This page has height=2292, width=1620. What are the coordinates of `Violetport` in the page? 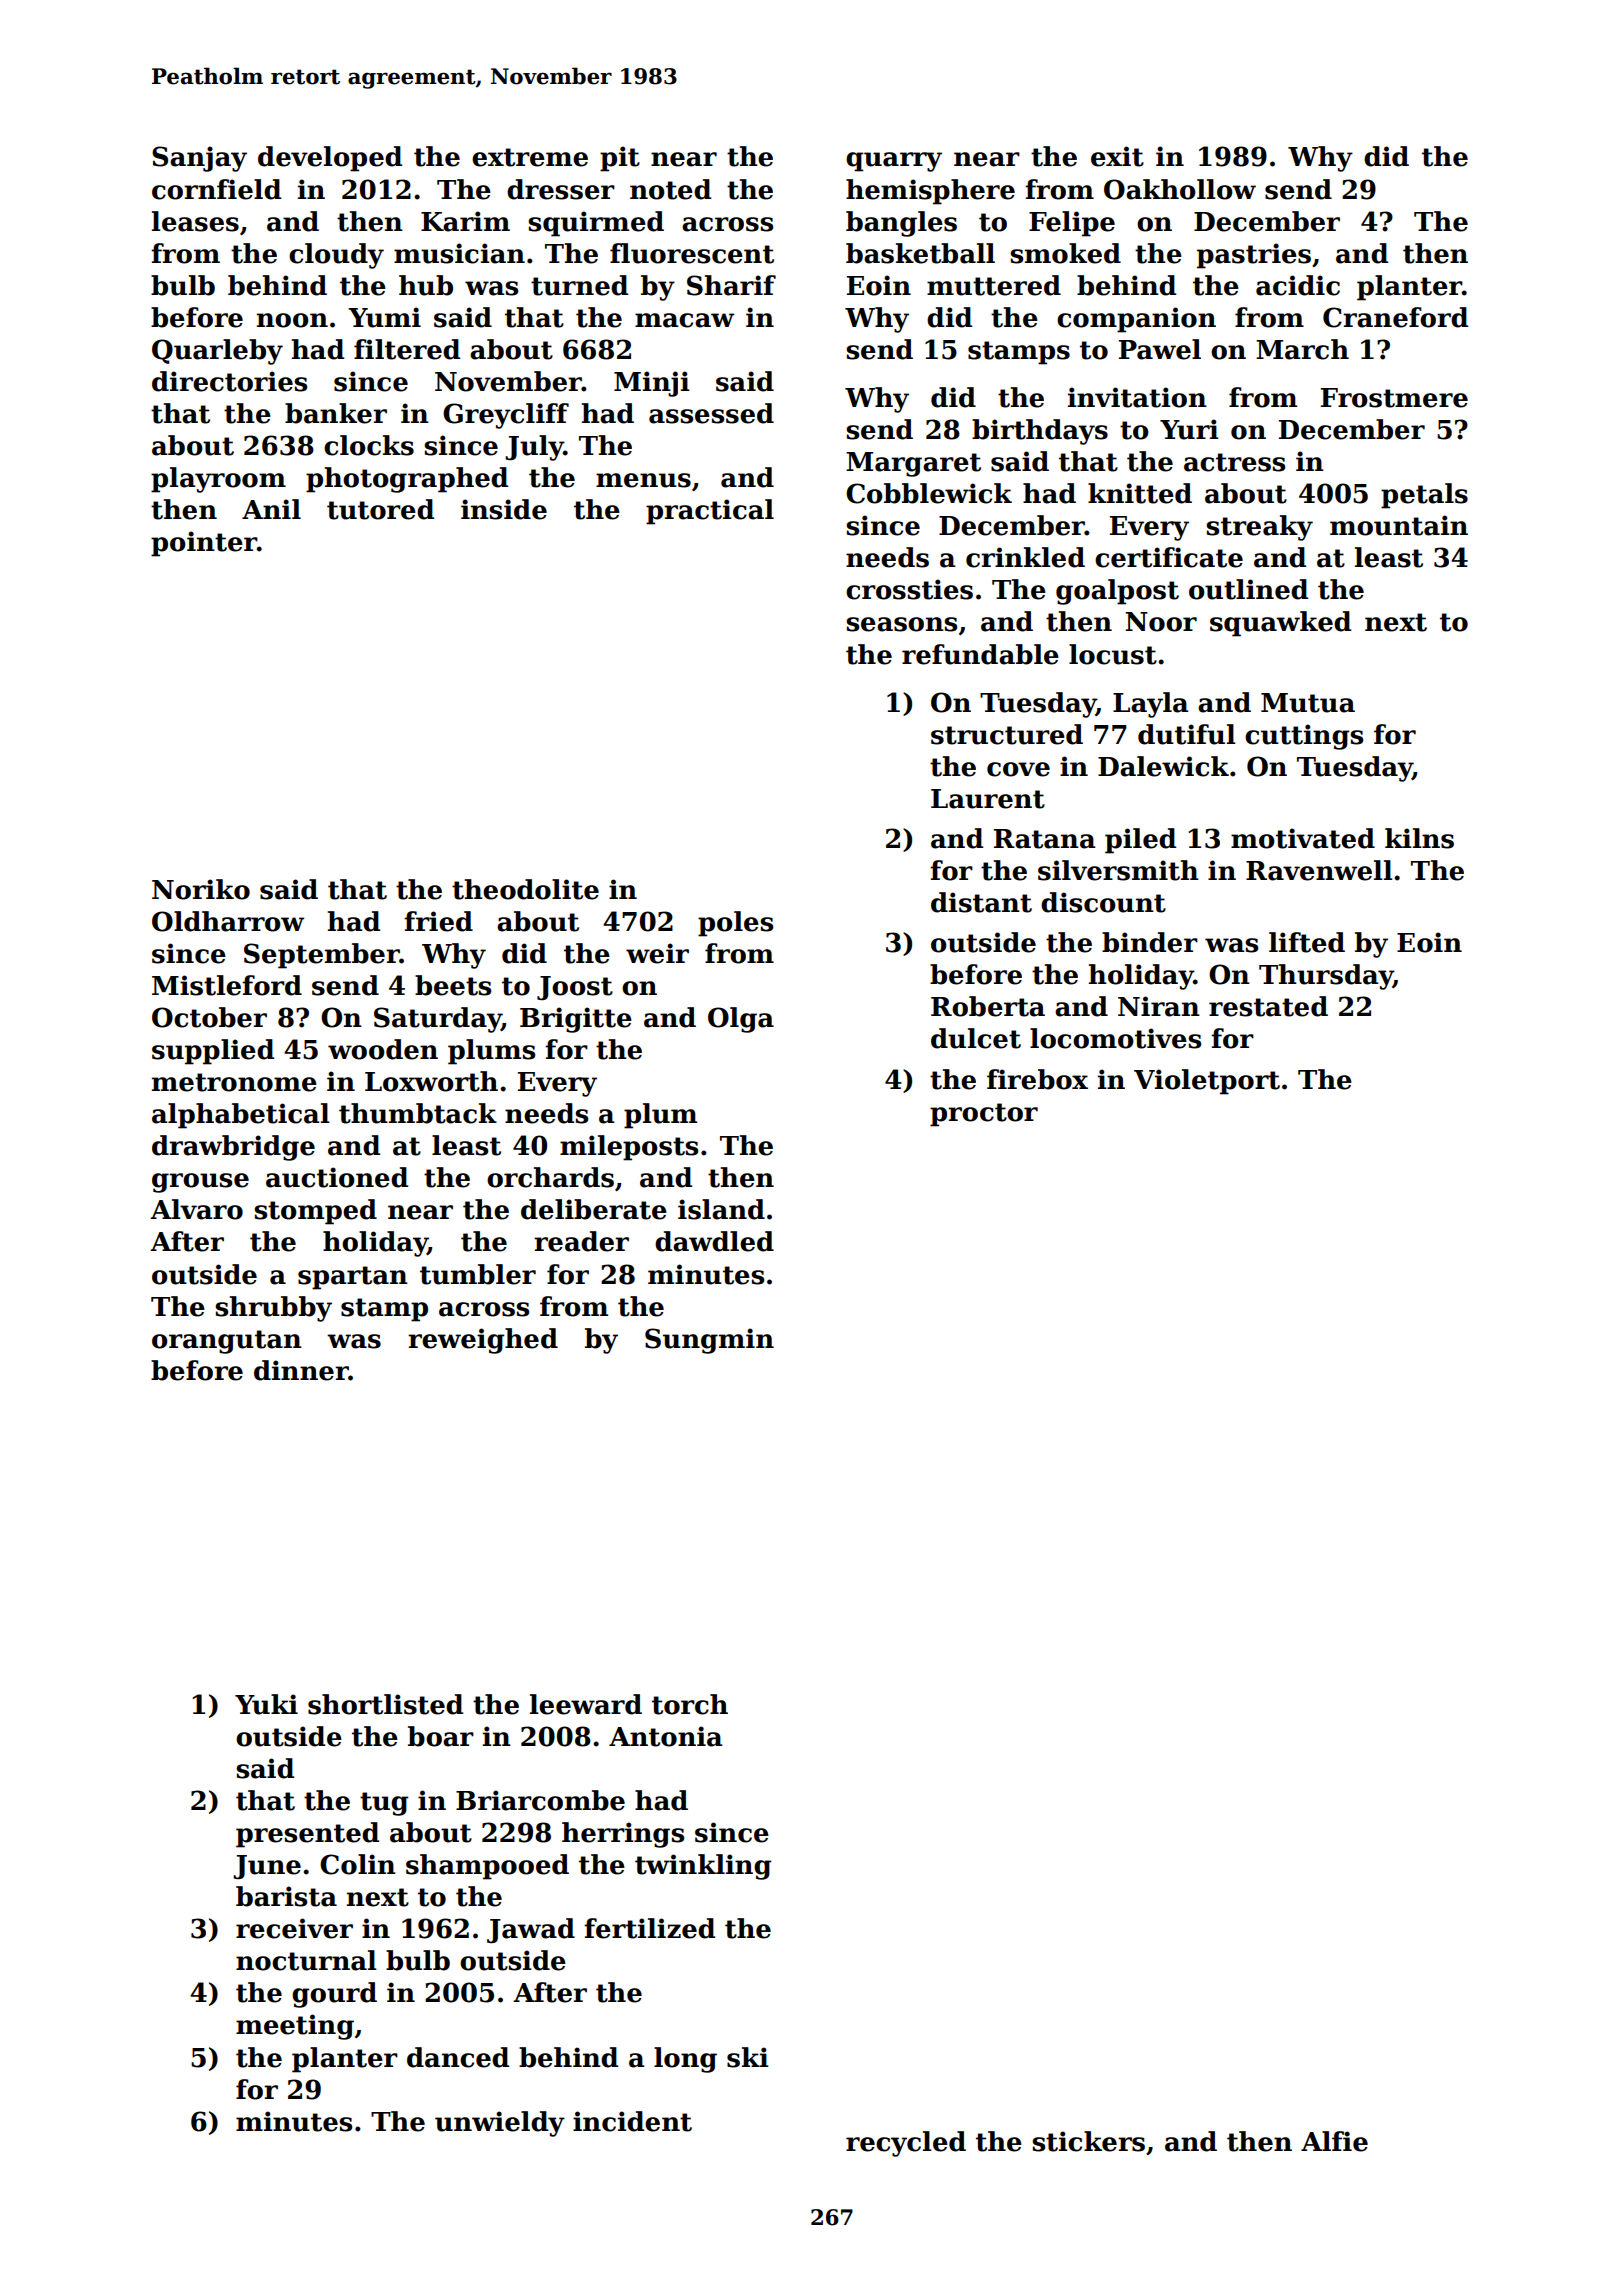 It's located at (1207, 1082).
